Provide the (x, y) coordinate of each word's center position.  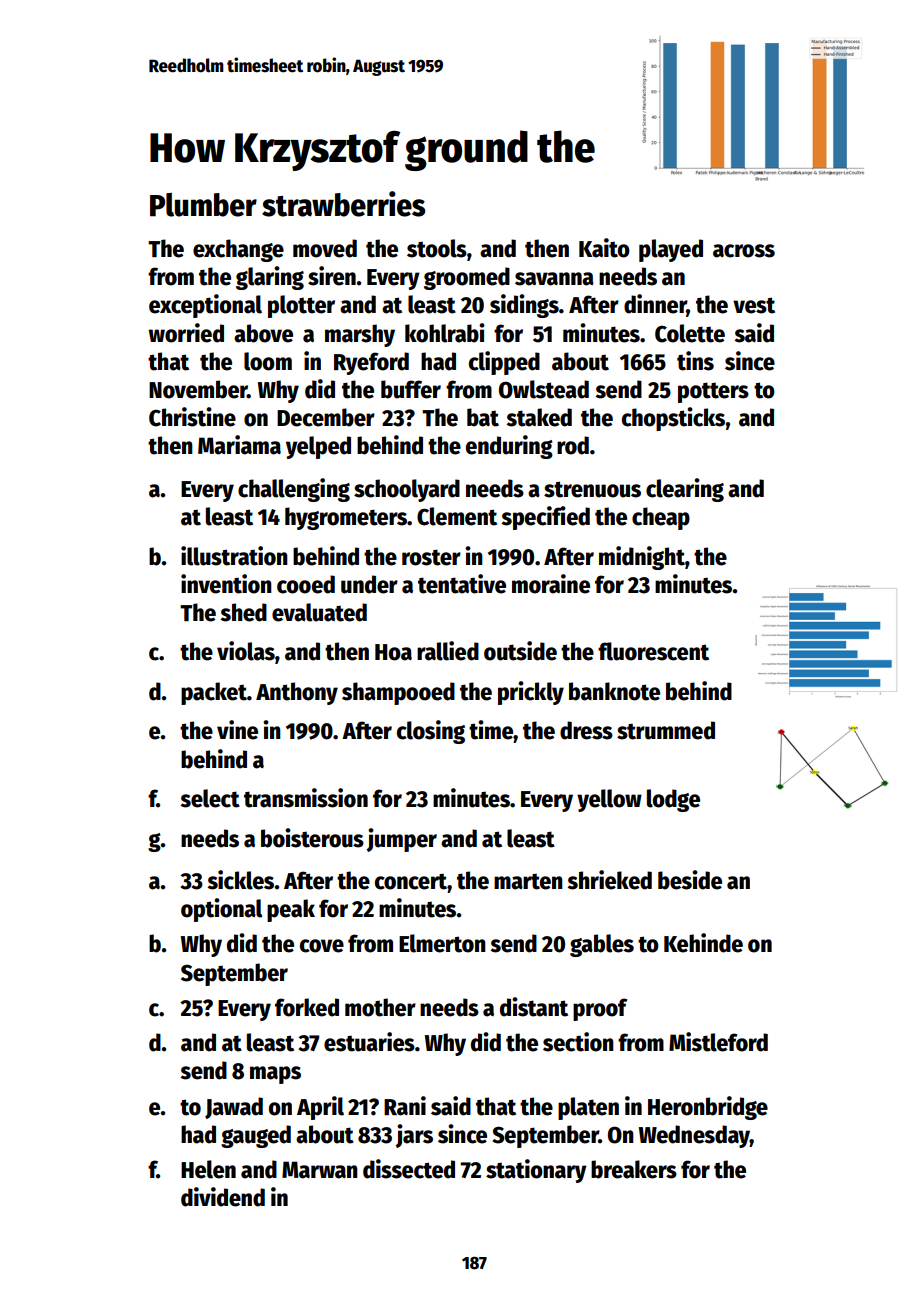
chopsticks (673, 419)
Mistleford (718, 1042)
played (671, 250)
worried (186, 333)
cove (322, 946)
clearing (685, 490)
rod (573, 445)
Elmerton (442, 943)
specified (545, 518)
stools (437, 248)
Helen (208, 1169)
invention (226, 584)
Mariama (239, 445)
